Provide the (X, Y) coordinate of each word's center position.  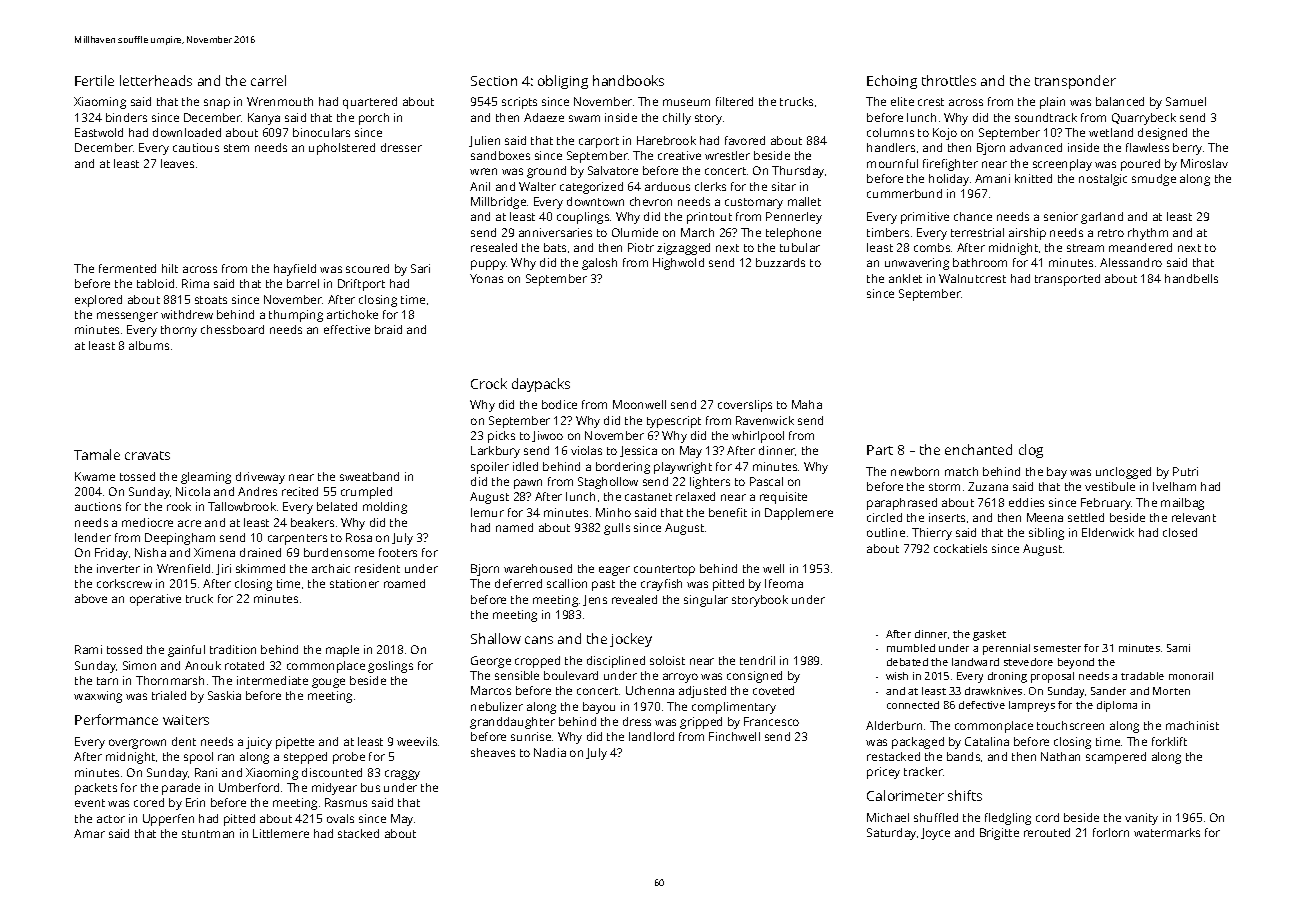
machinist (1192, 725)
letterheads (156, 80)
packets (96, 789)
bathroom (980, 262)
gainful (186, 651)
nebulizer (497, 706)
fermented (127, 268)
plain (1052, 103)
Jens (595, 600)
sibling (1046, 534)
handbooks (628, 80)
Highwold (678, 264)
